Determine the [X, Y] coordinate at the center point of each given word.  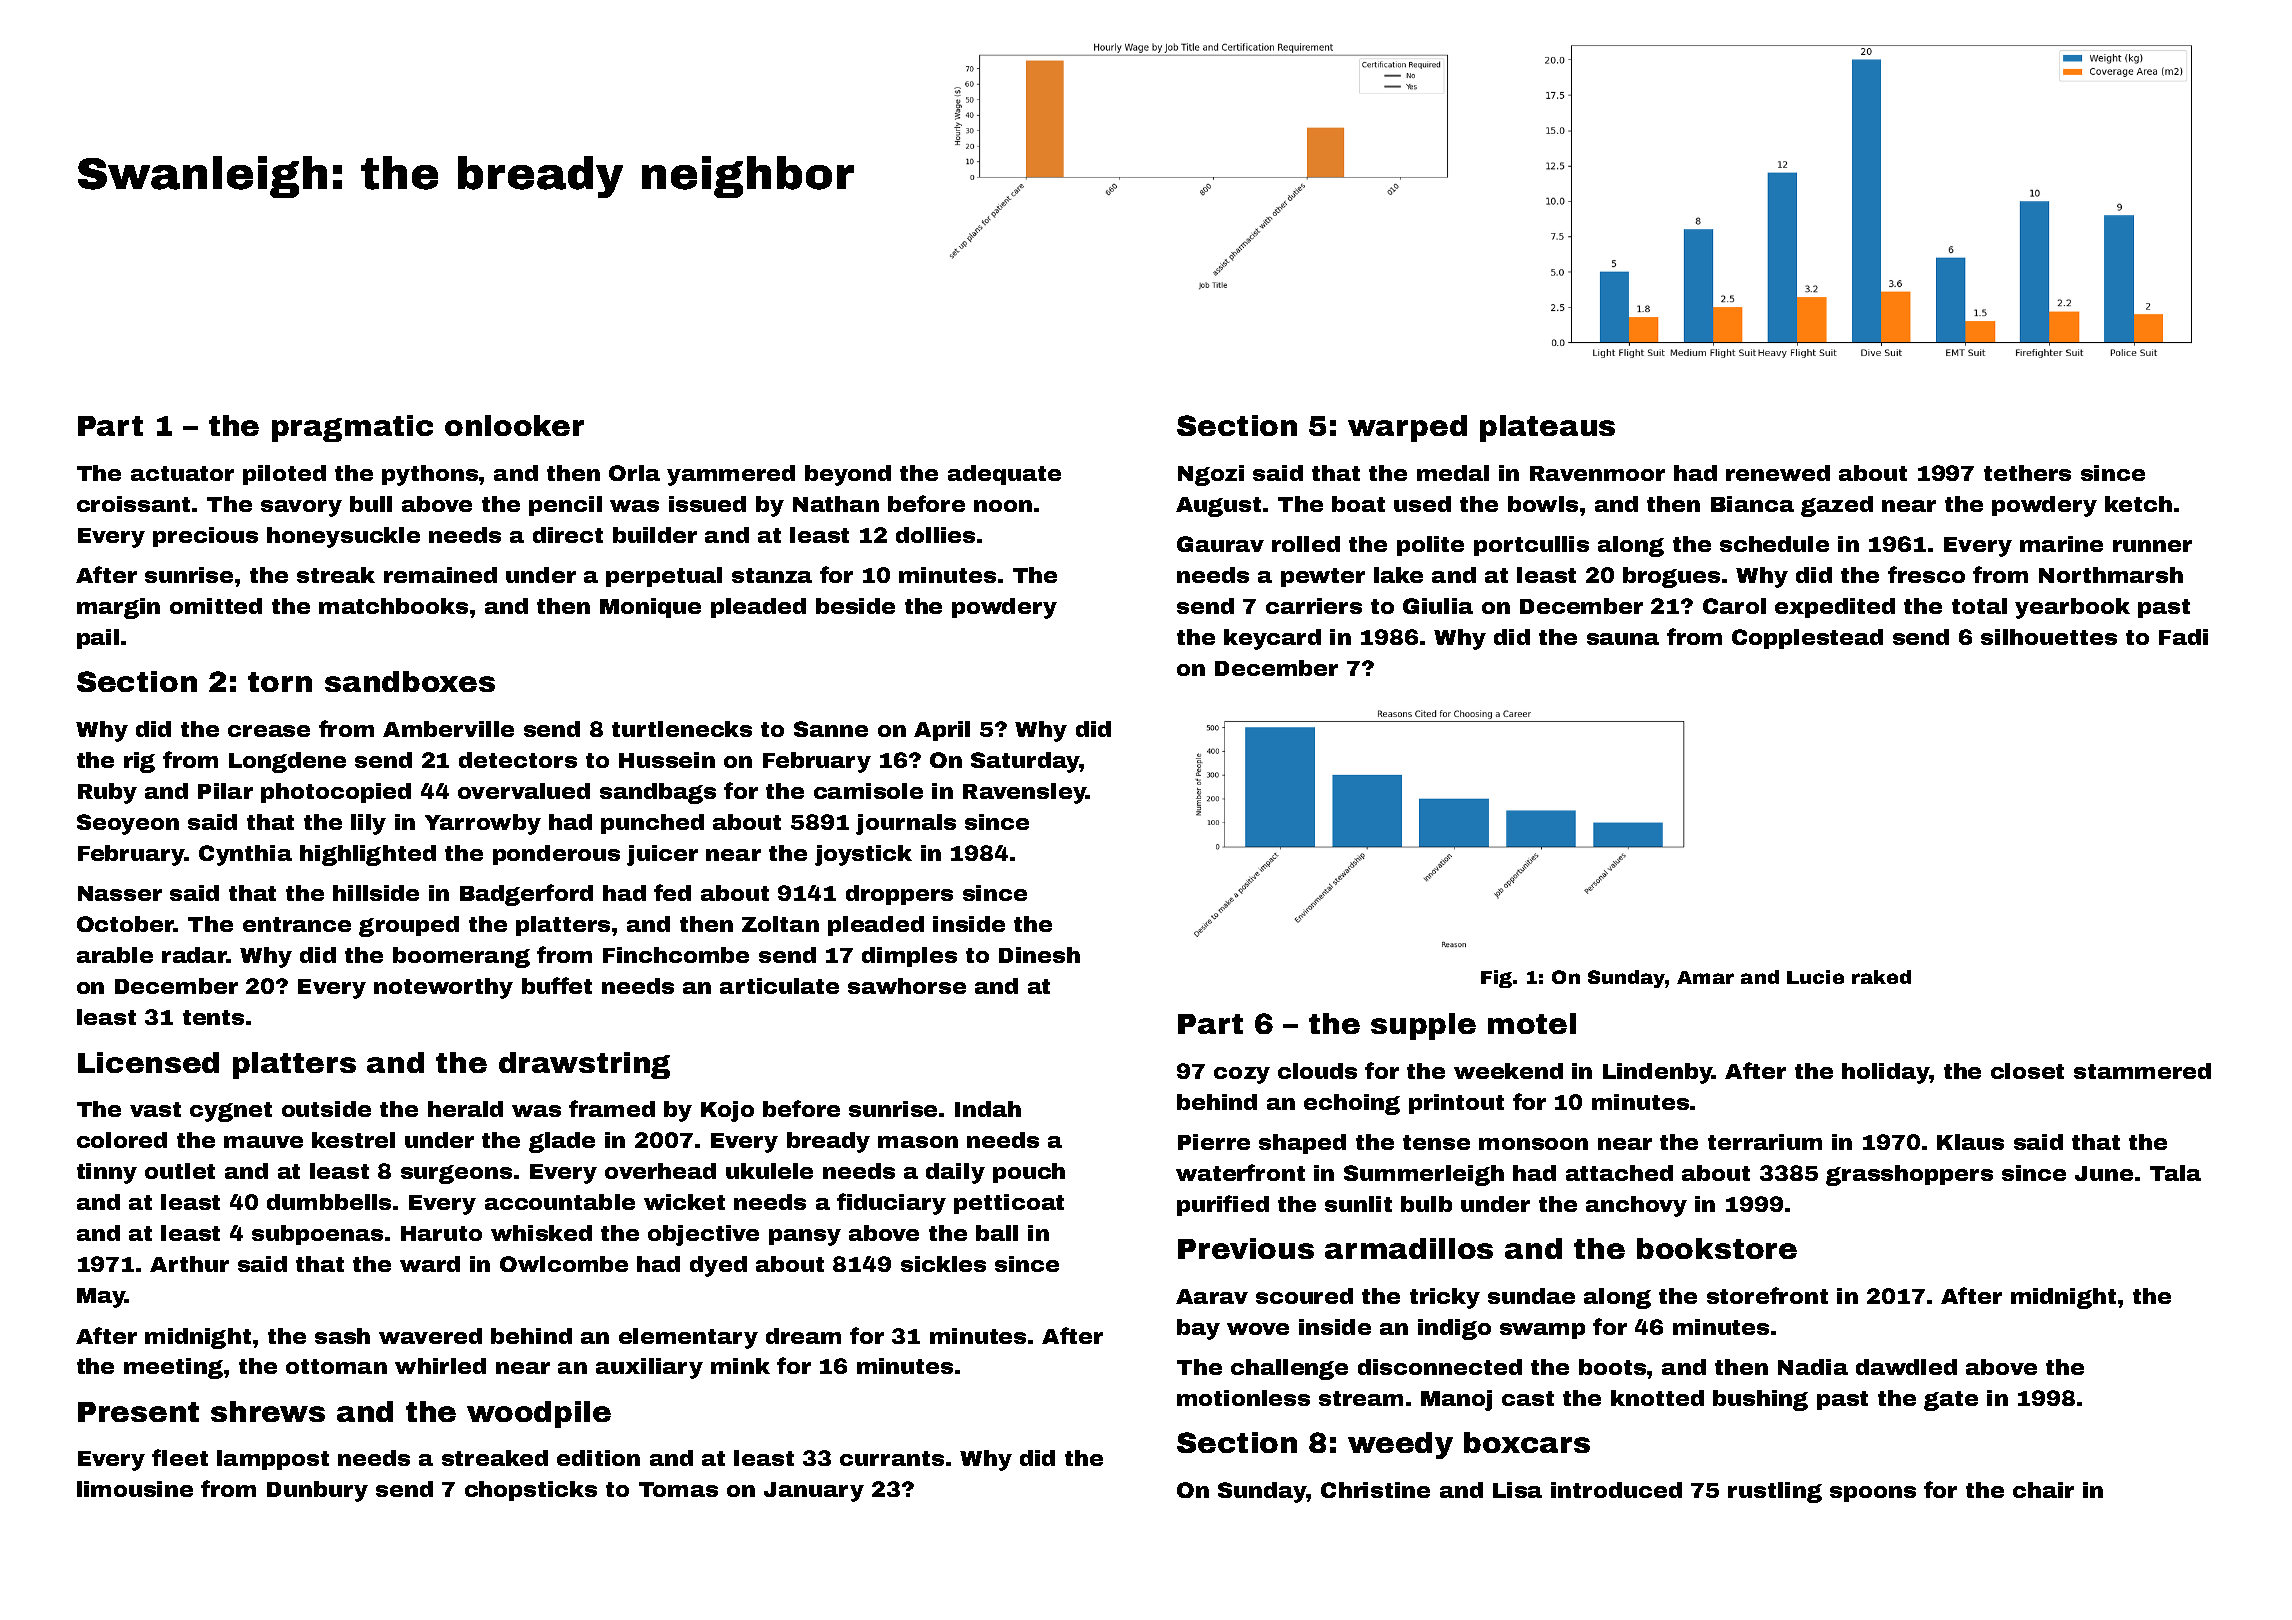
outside [326, 1109]
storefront [1767, 1295]
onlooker [514, 425]
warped [1407, 428]
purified [1223, 1205]
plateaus [1547, 428]
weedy [1400, 1445]
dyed [718, 1266]
